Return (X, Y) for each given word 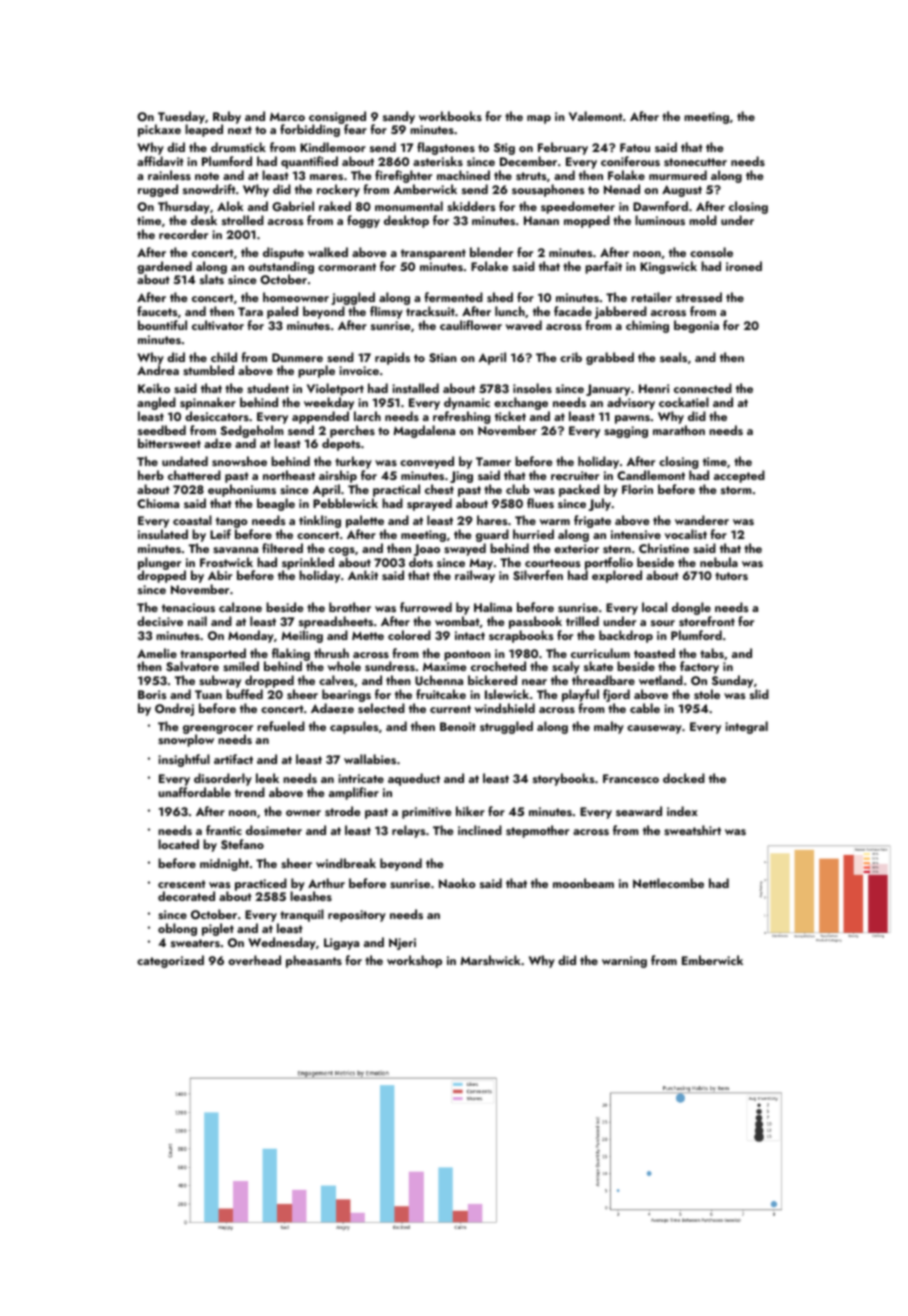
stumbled (208, 370)
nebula (719, 562)
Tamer (493, 461)
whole (344, 666)
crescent (182, 884)
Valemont (596, 116)
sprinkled (308, 564)
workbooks (450, 116)
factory (699, 667)
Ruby (227, 118)
